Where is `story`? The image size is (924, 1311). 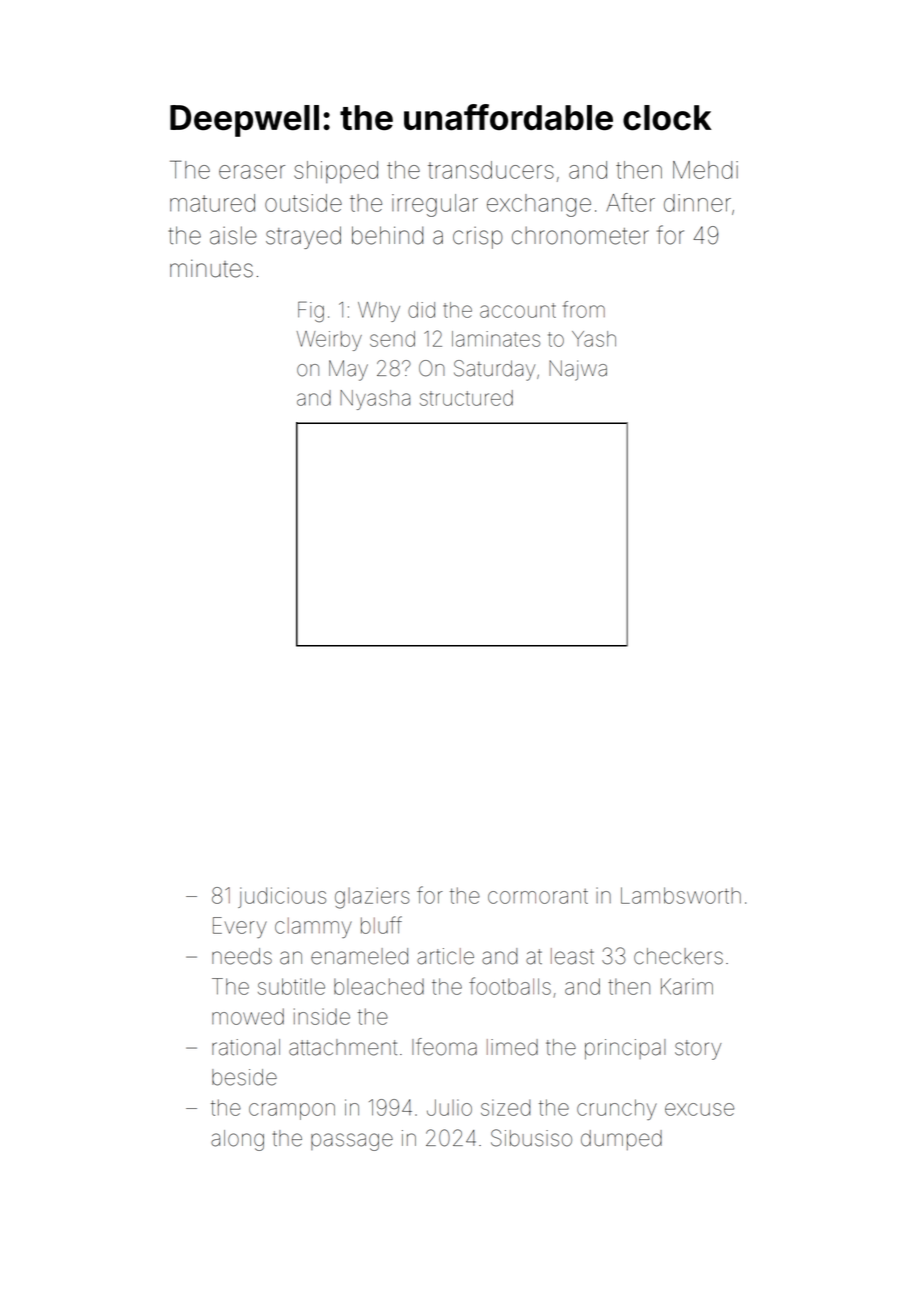
story is located at coordinates (698, 1050).
